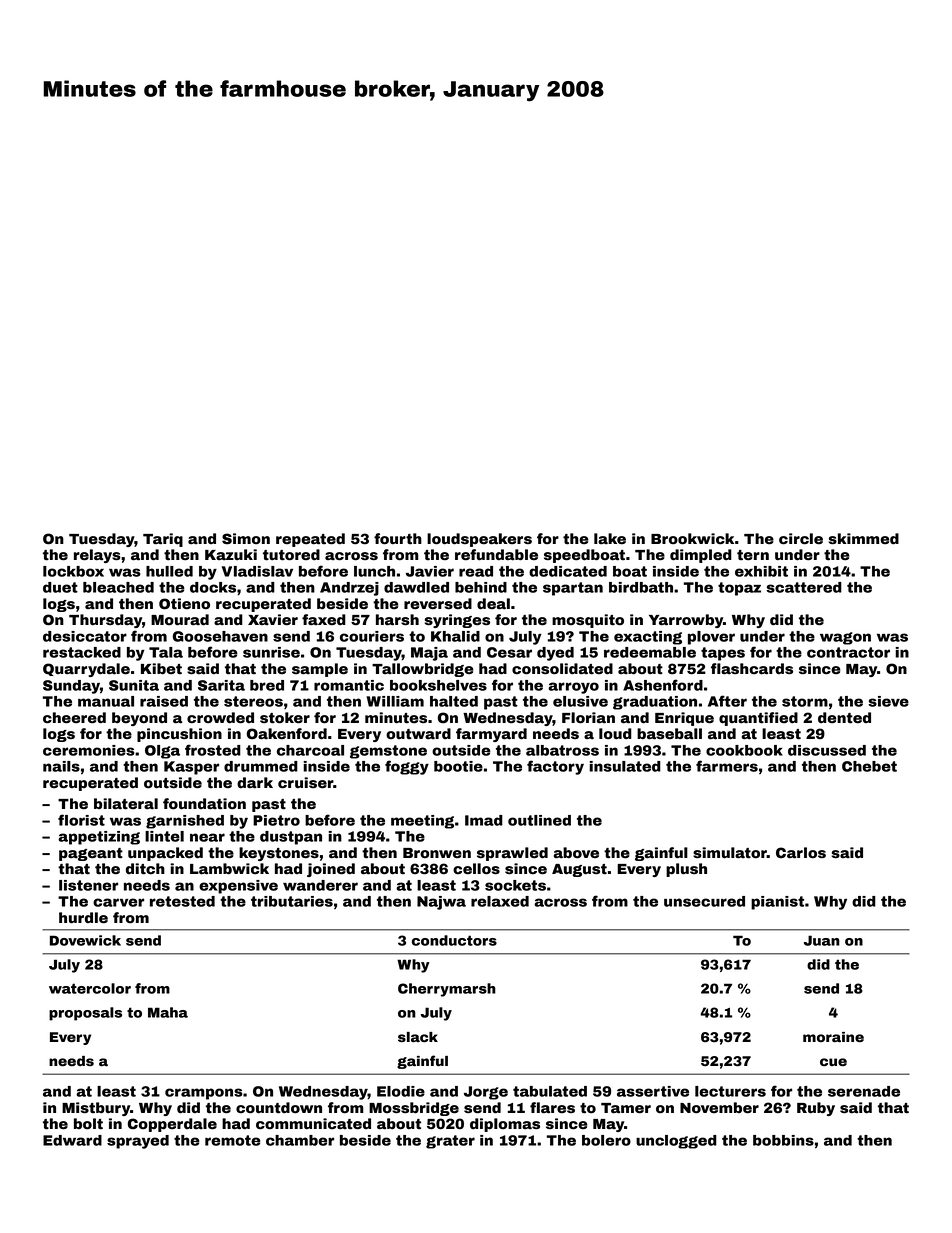 This screenshot has height=1233, width=952. I want to click on assertive, so click(653, 1091).
